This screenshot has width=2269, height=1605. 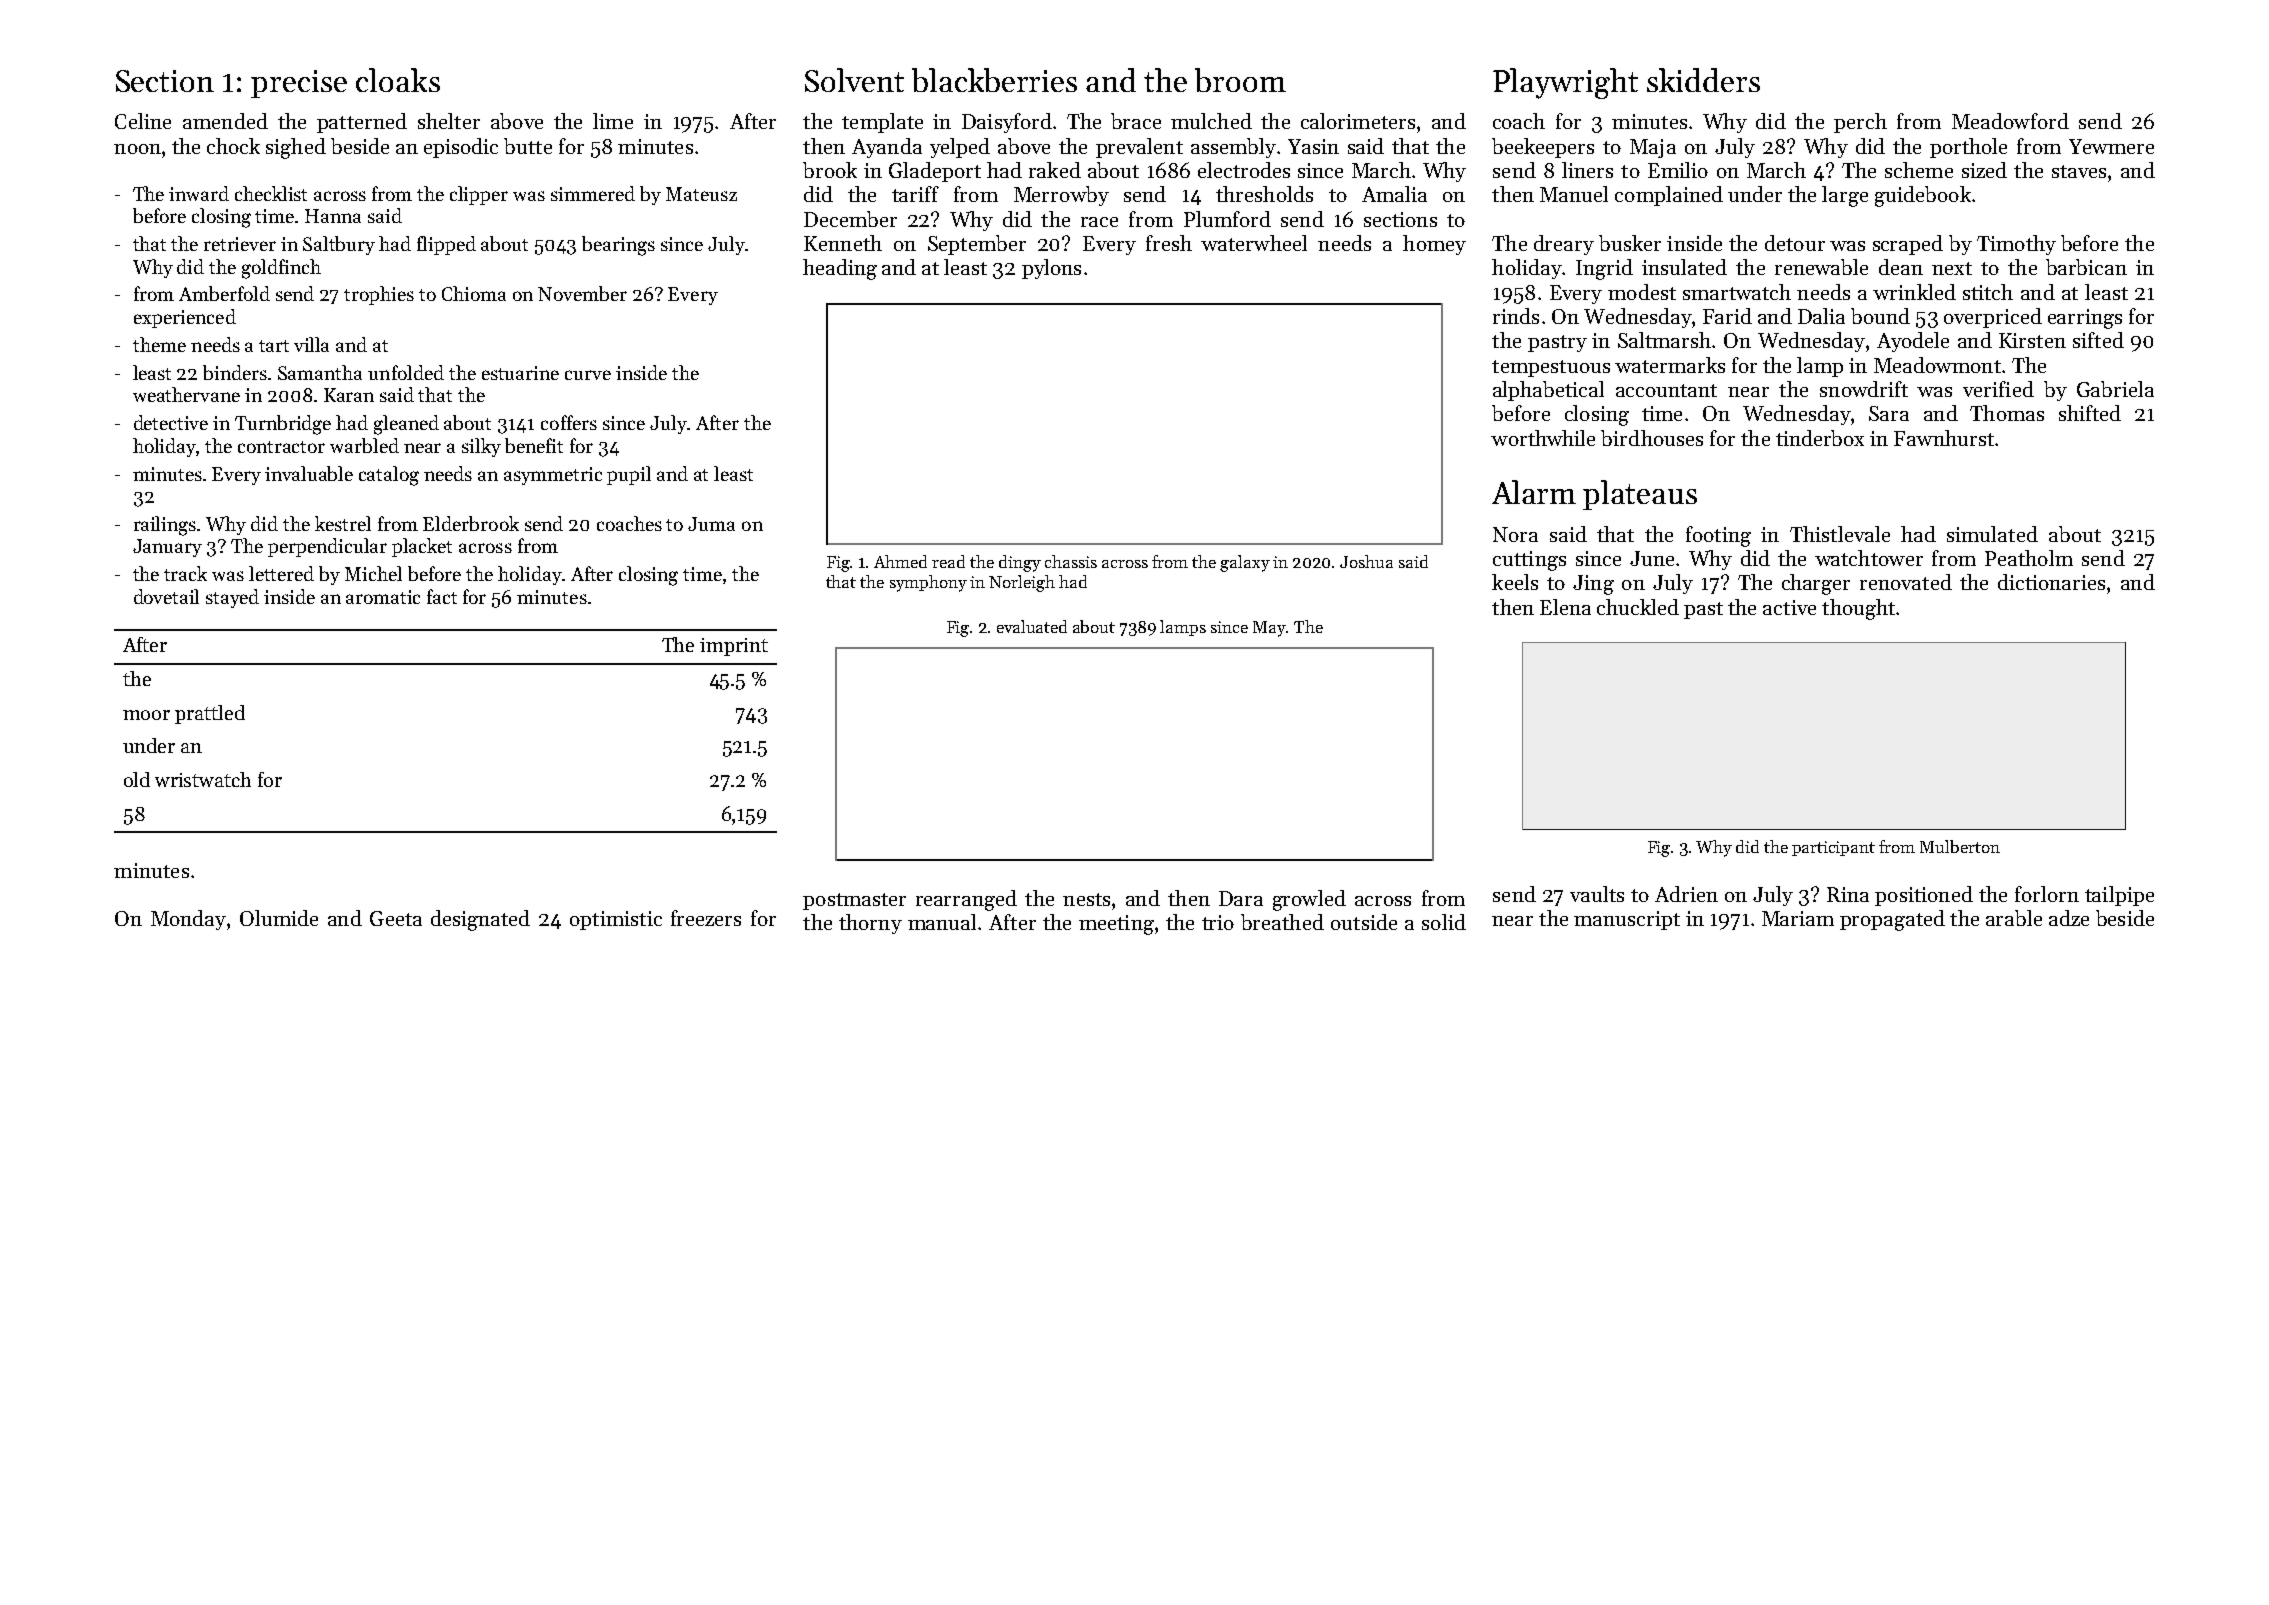 I want to click on Alarm, so click(x=1534, y=492).
